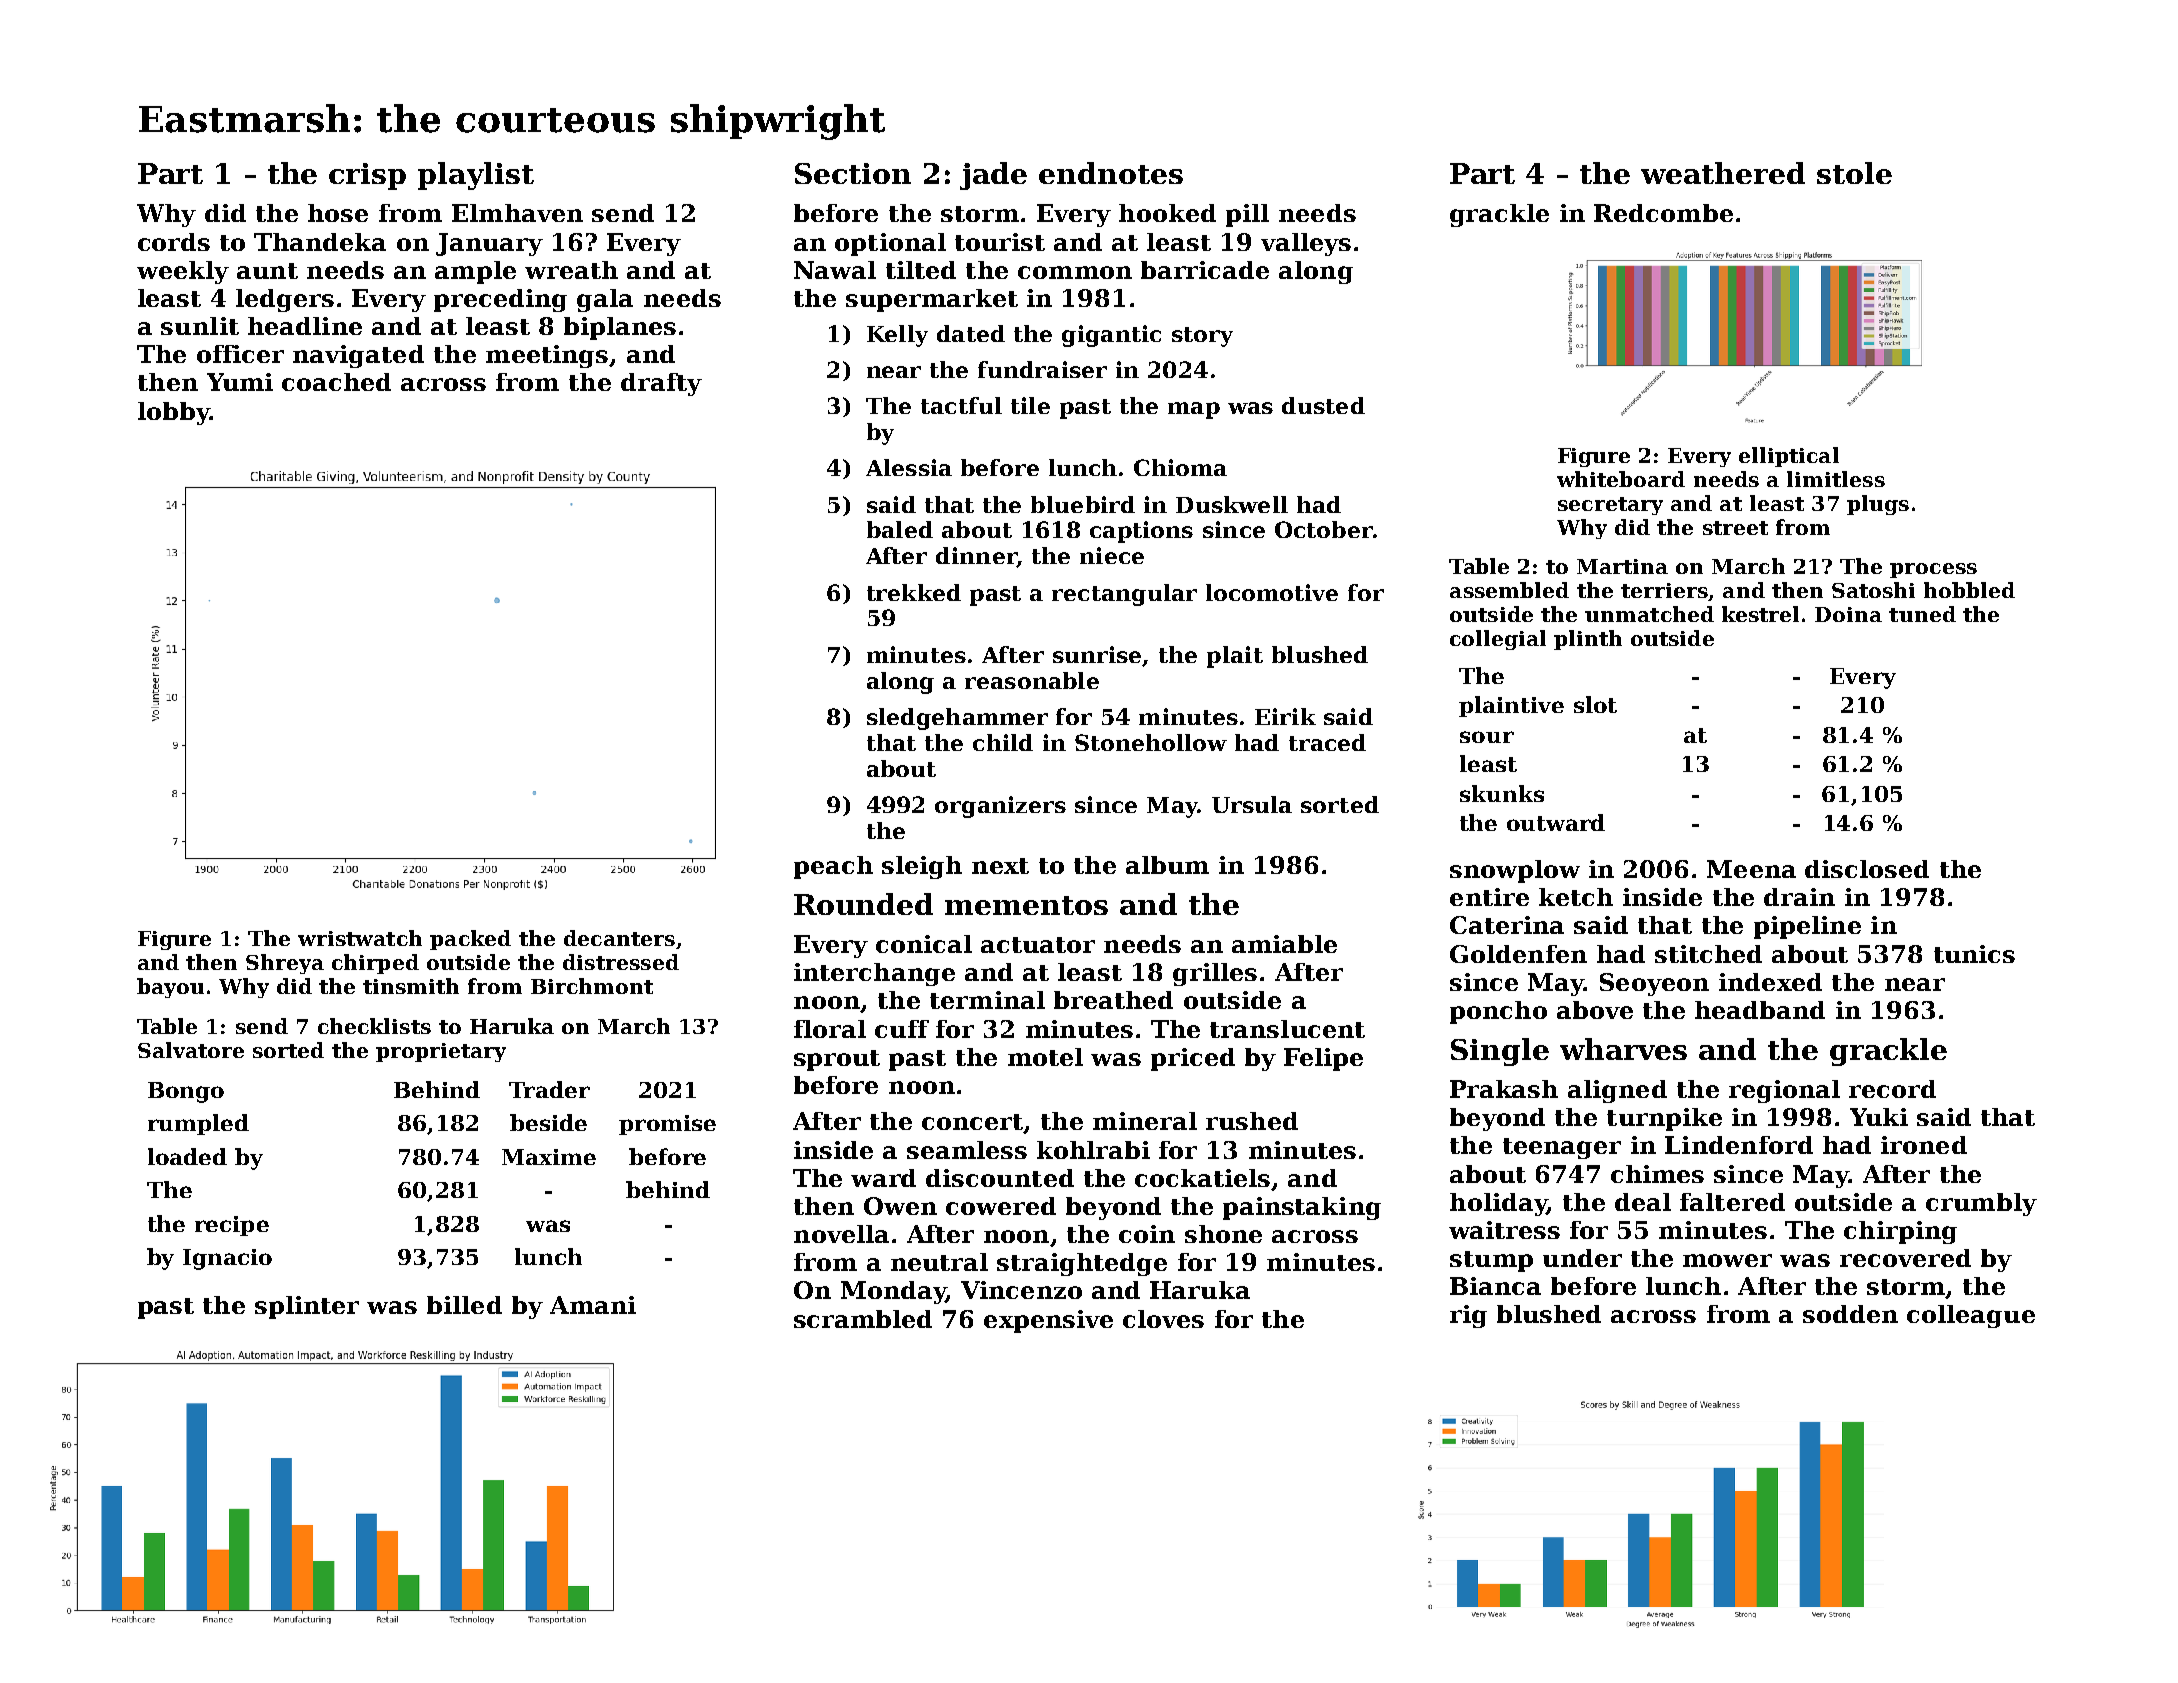  Describe the element at coordinates (174, 413) in the screenshot. I see `lobby` at that location.
